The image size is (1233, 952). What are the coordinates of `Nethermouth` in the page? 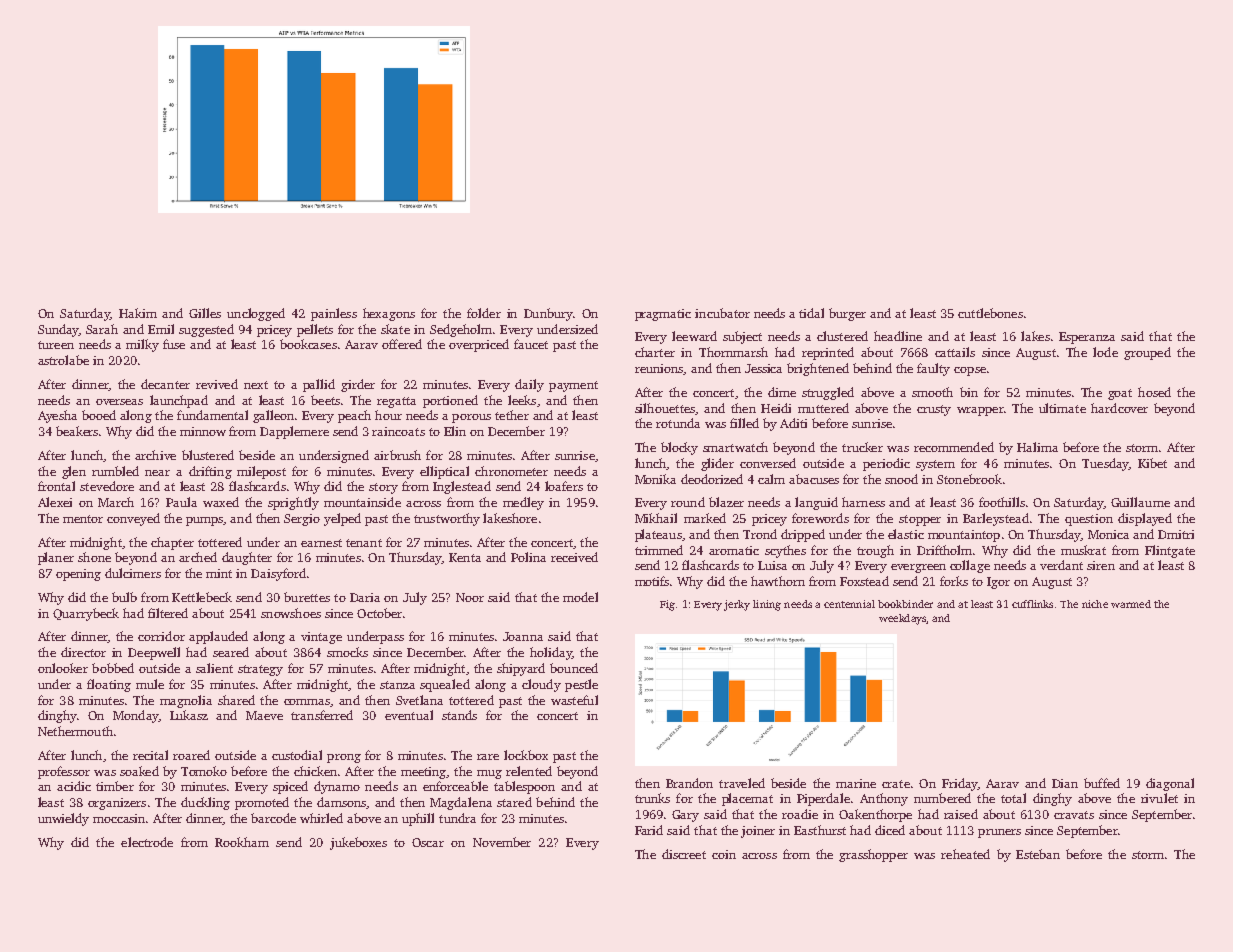 It's located at (75, 731).
